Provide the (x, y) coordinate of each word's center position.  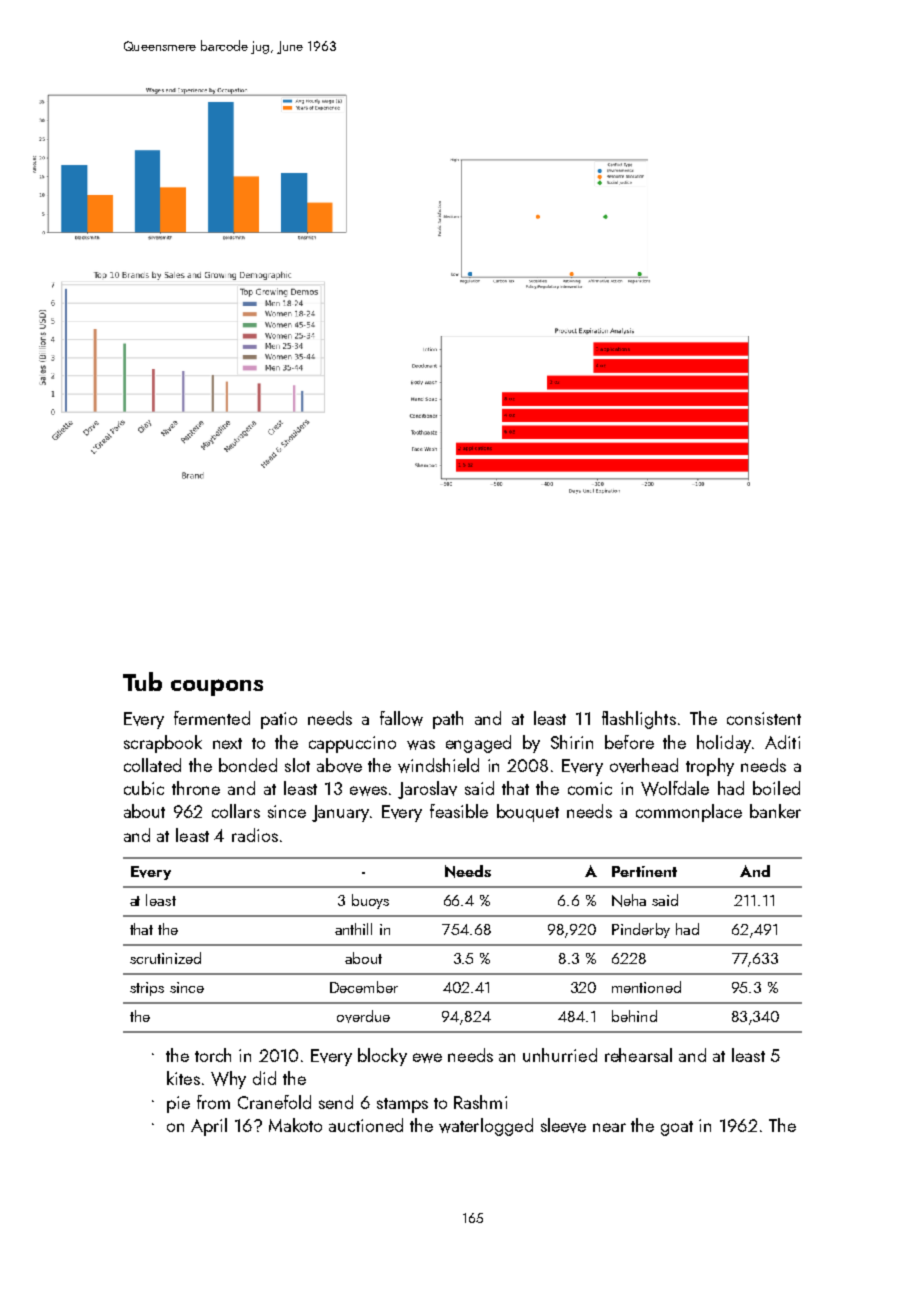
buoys (370, 901)
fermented (212, 718)
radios (255, 835)
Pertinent (644, 871)
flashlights (639, 720)
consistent (764, 718)
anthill (353, 929)
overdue (363, 1016)
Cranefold (274, 1102)
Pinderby (641, 930)
